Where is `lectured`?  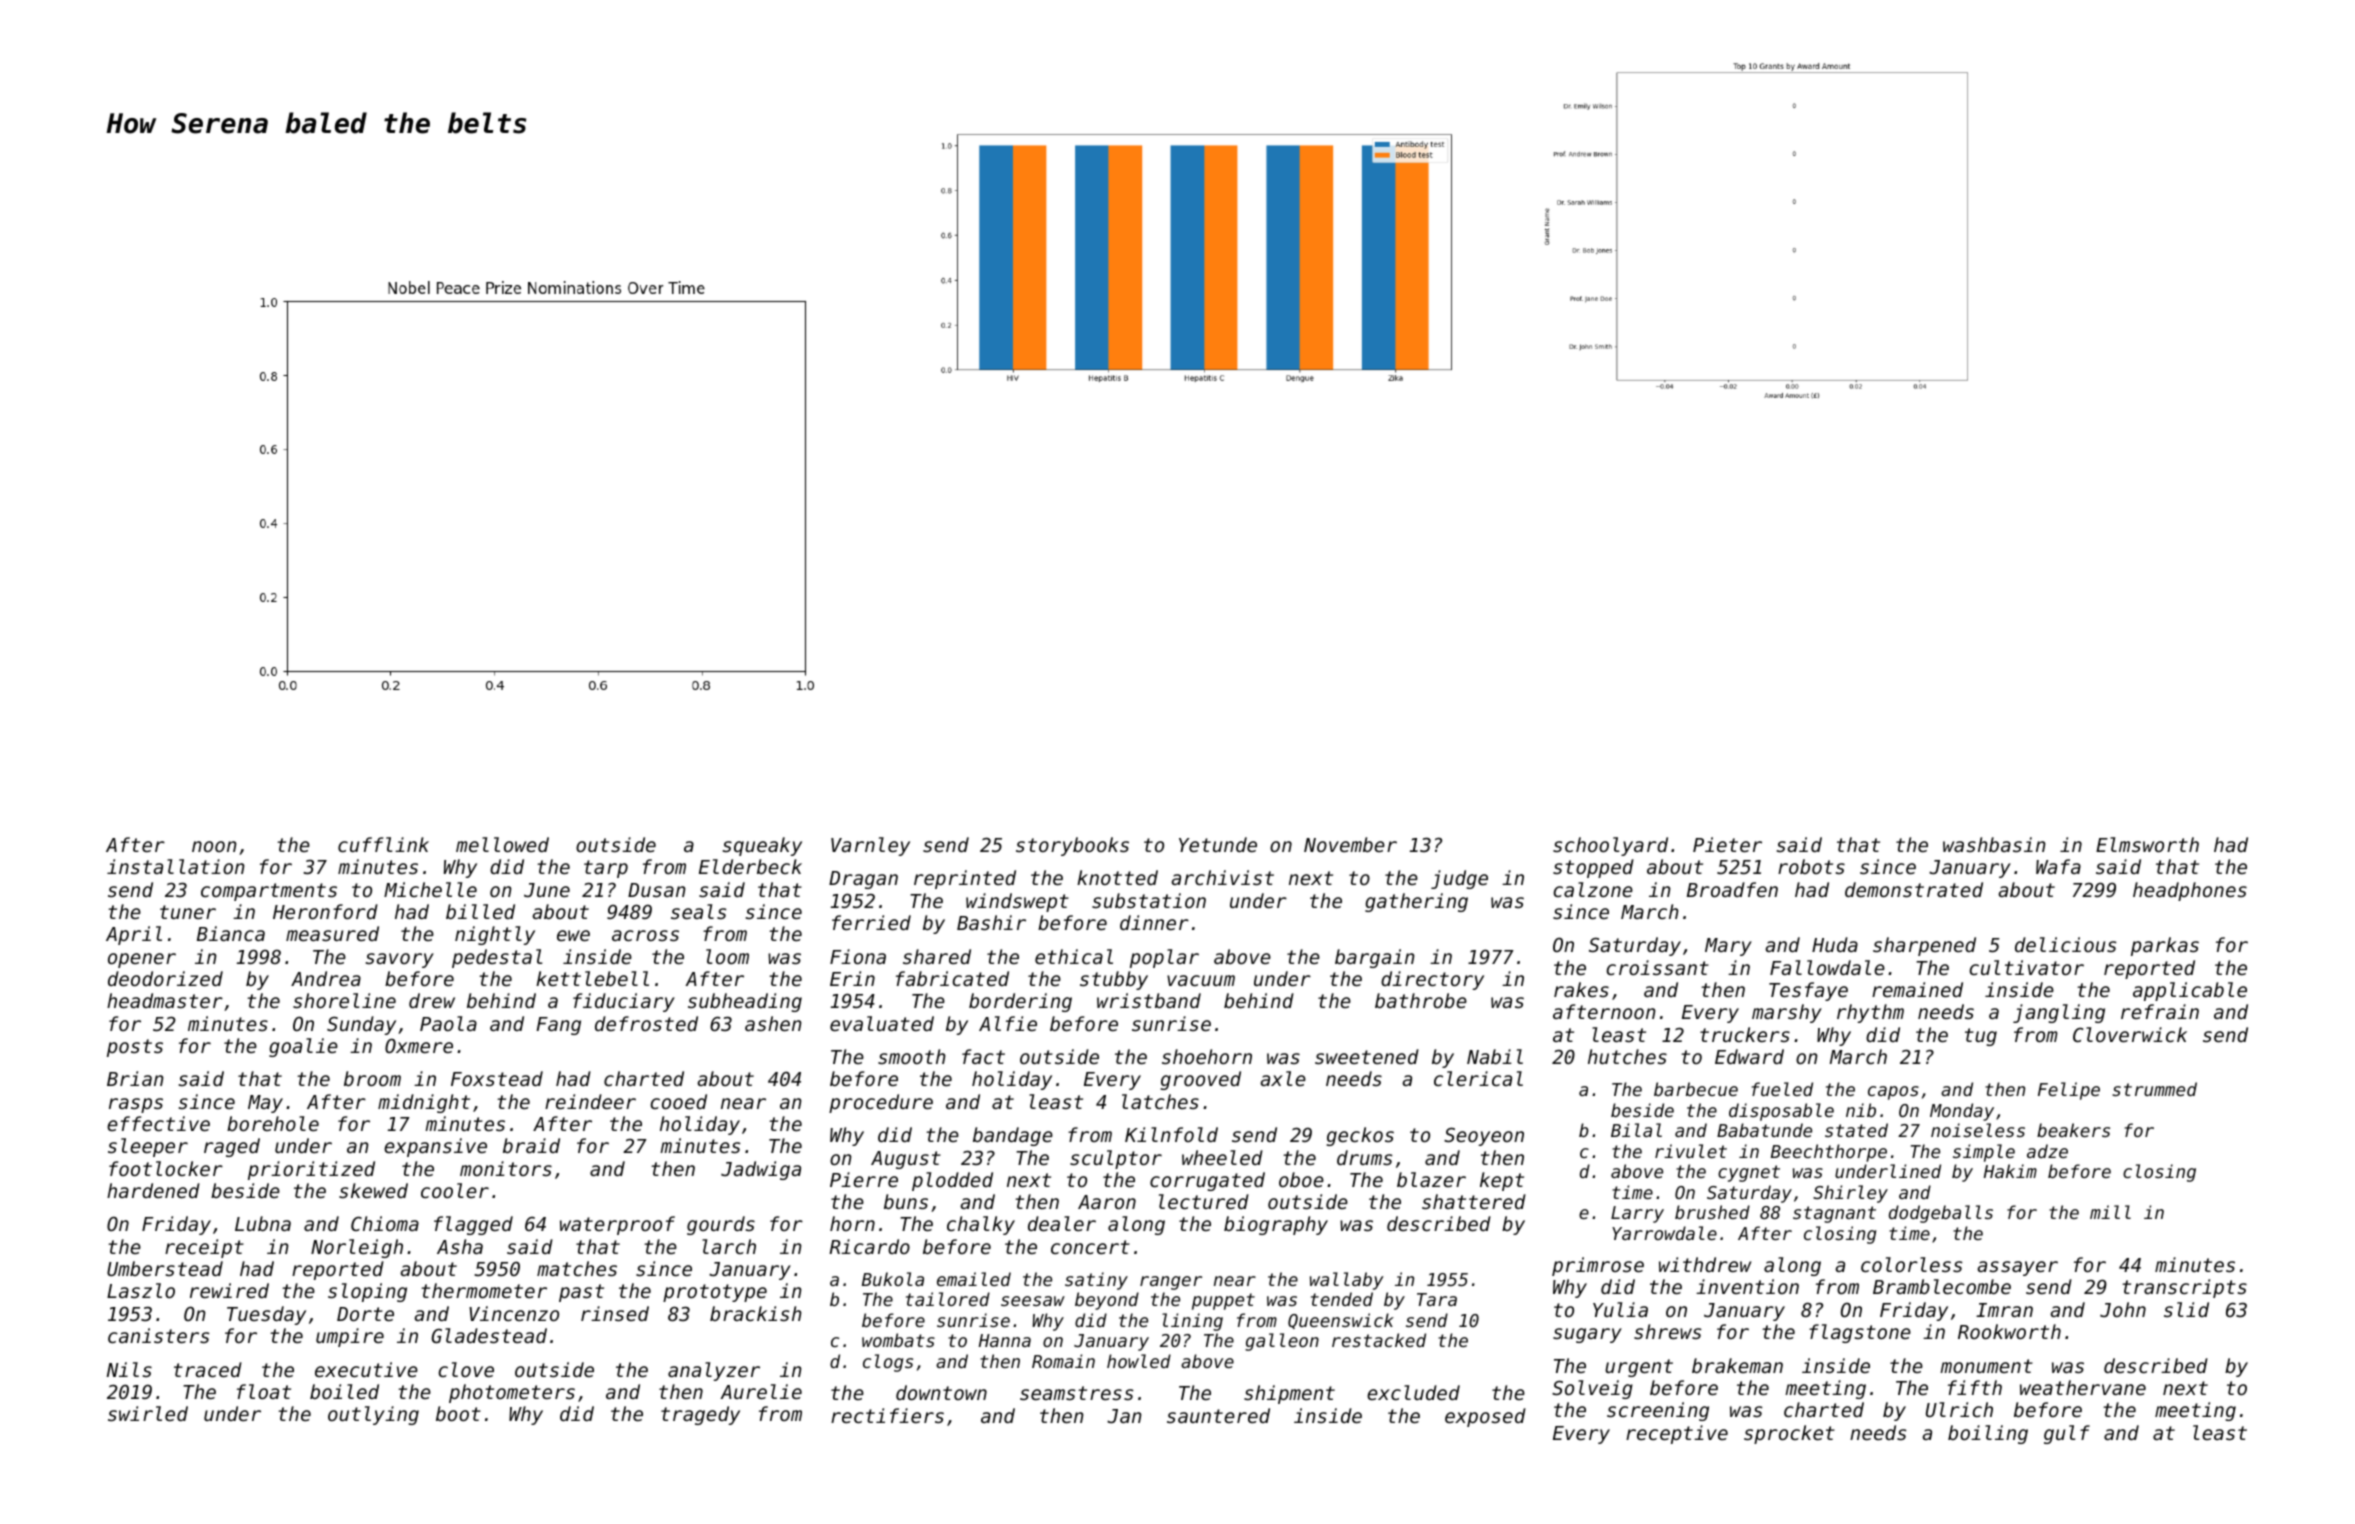
lectured is located at coordinates (1204, 1201).
